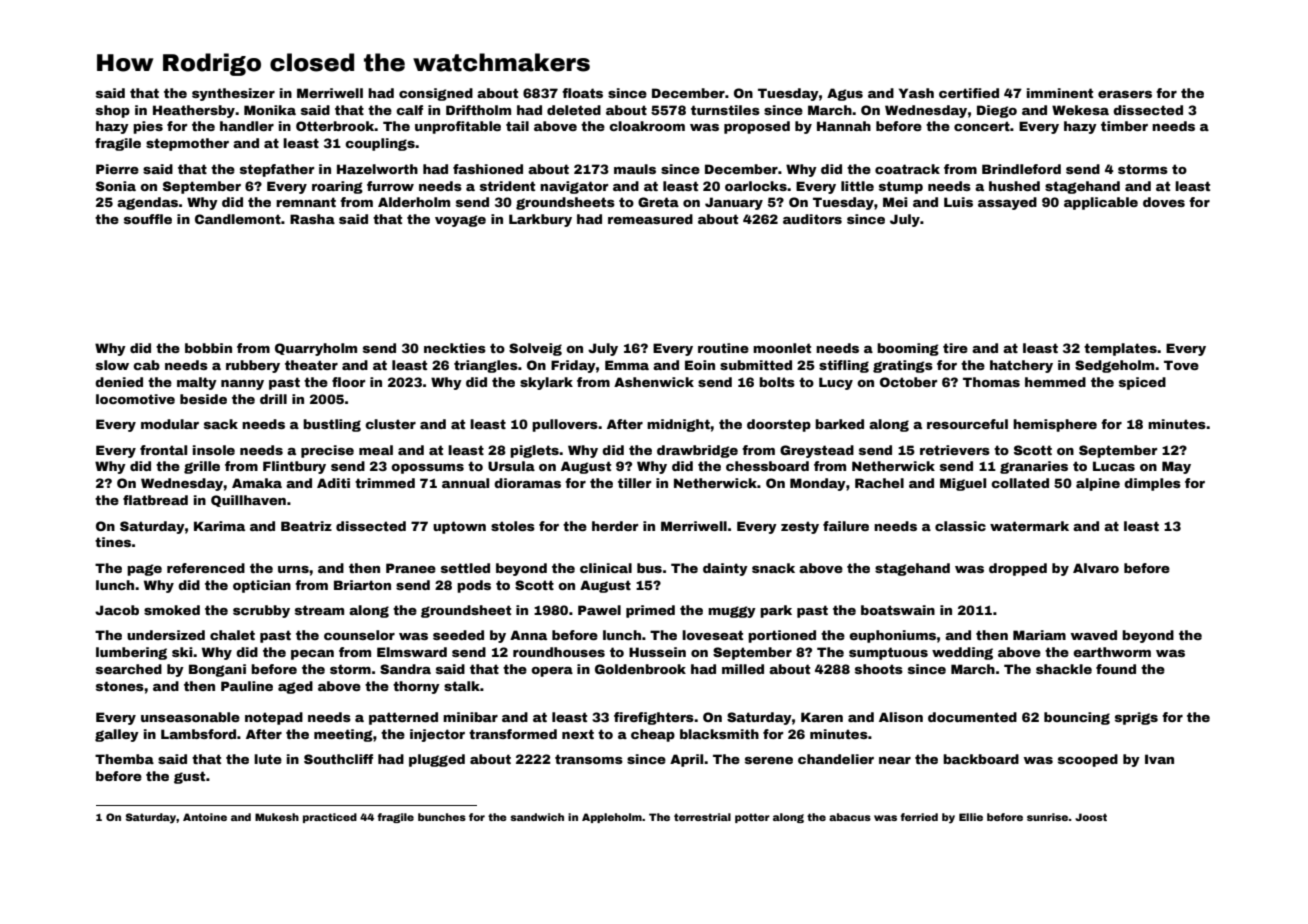 This page has height=924, width=1308. Describe the element at coordinates (1112, 652) in the page. I see `earthworm` at that location.
